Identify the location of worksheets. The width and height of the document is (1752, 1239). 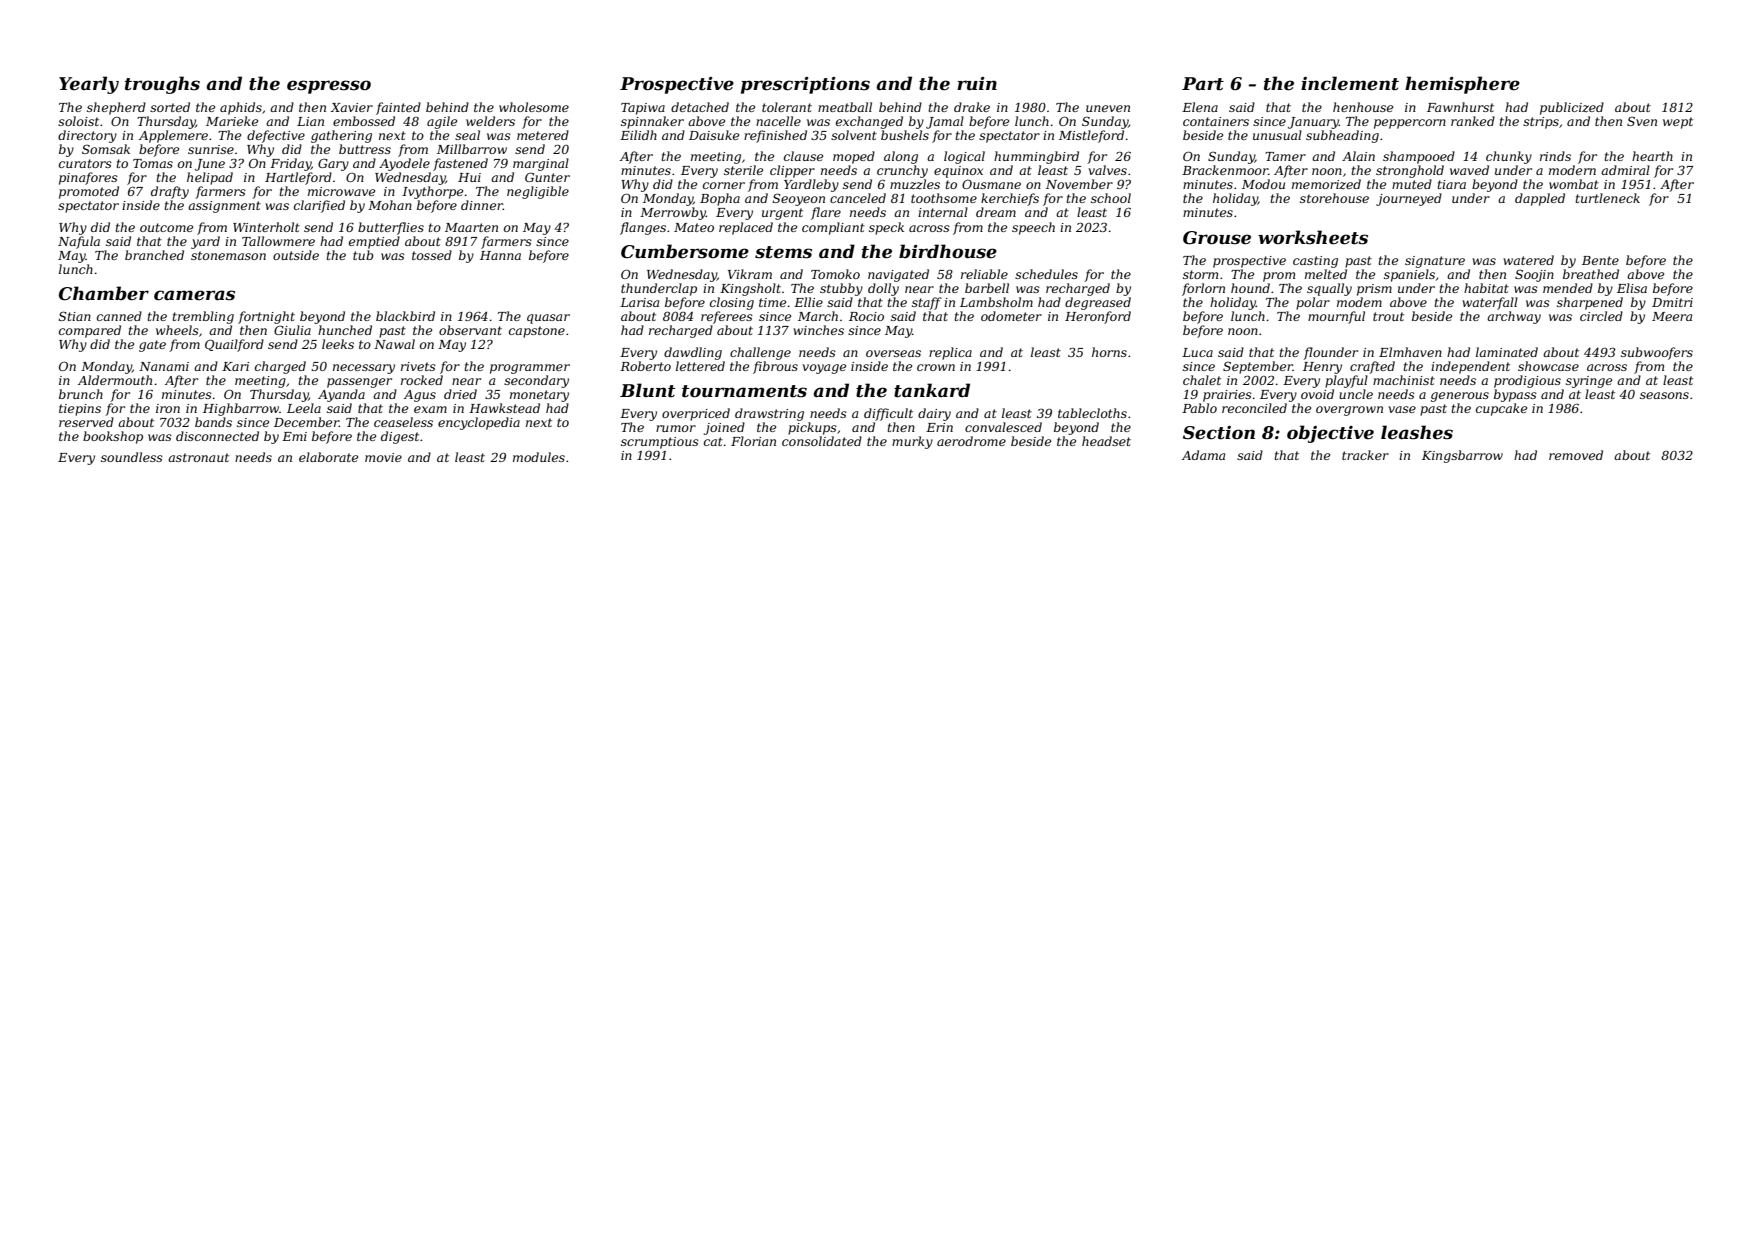
(1313, 237).
